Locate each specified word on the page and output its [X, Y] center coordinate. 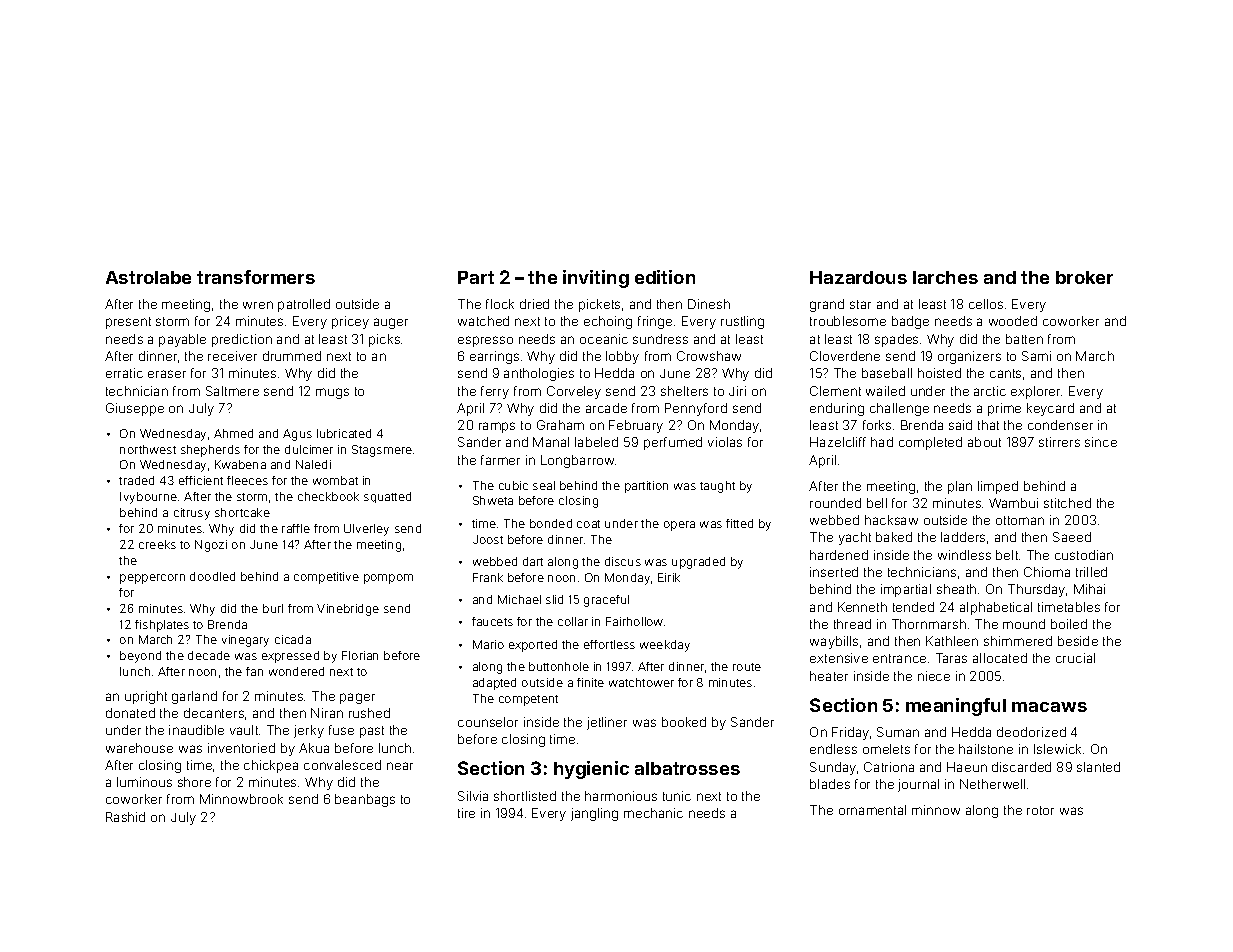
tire [466, 813]
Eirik [669, 577]
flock [500, 304]
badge [910, 322]
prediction [242, 340]
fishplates [162, 626]
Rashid [125, 817]
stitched [1067, 503]
